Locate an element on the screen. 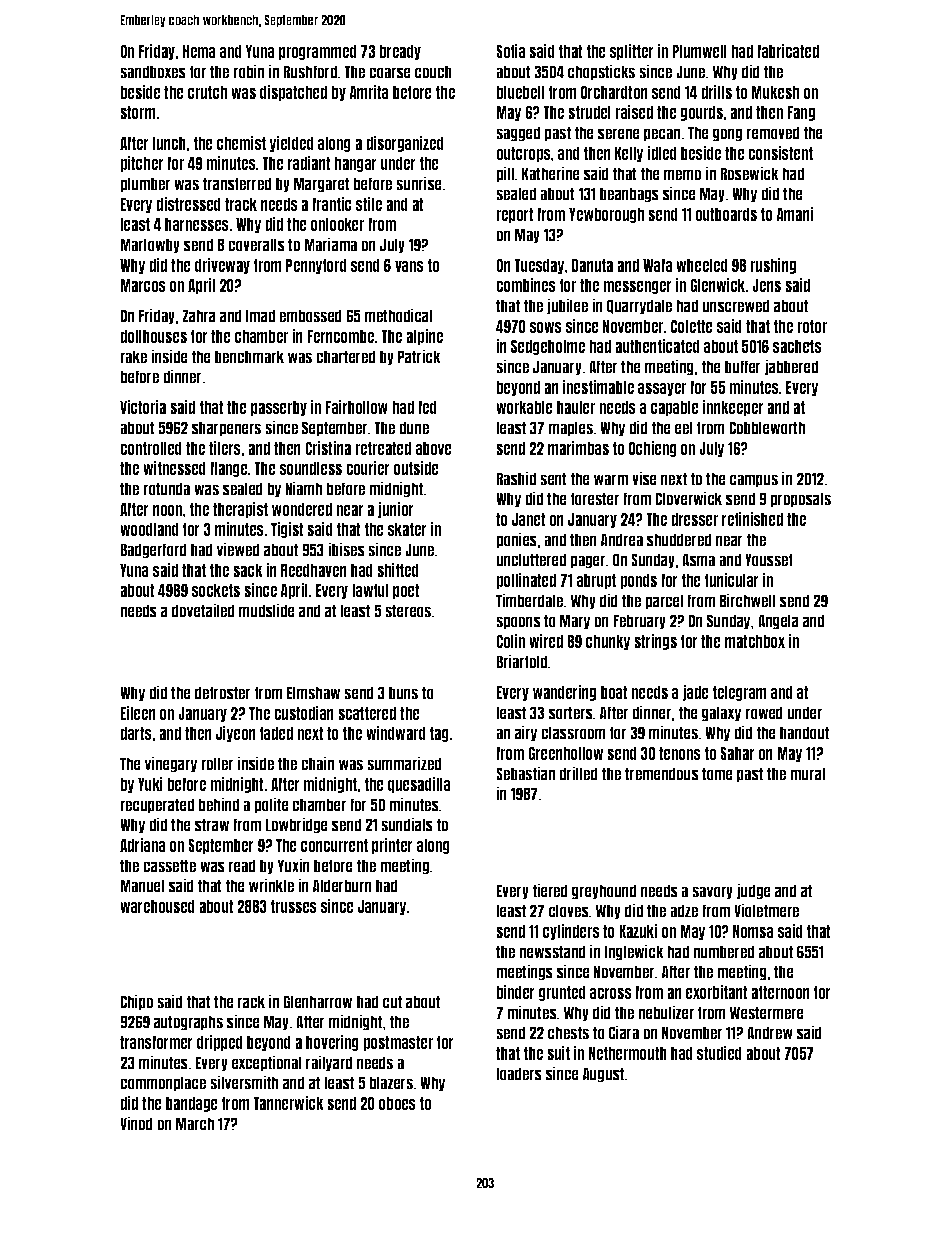  studied is located at coordinates (719, 1053).
